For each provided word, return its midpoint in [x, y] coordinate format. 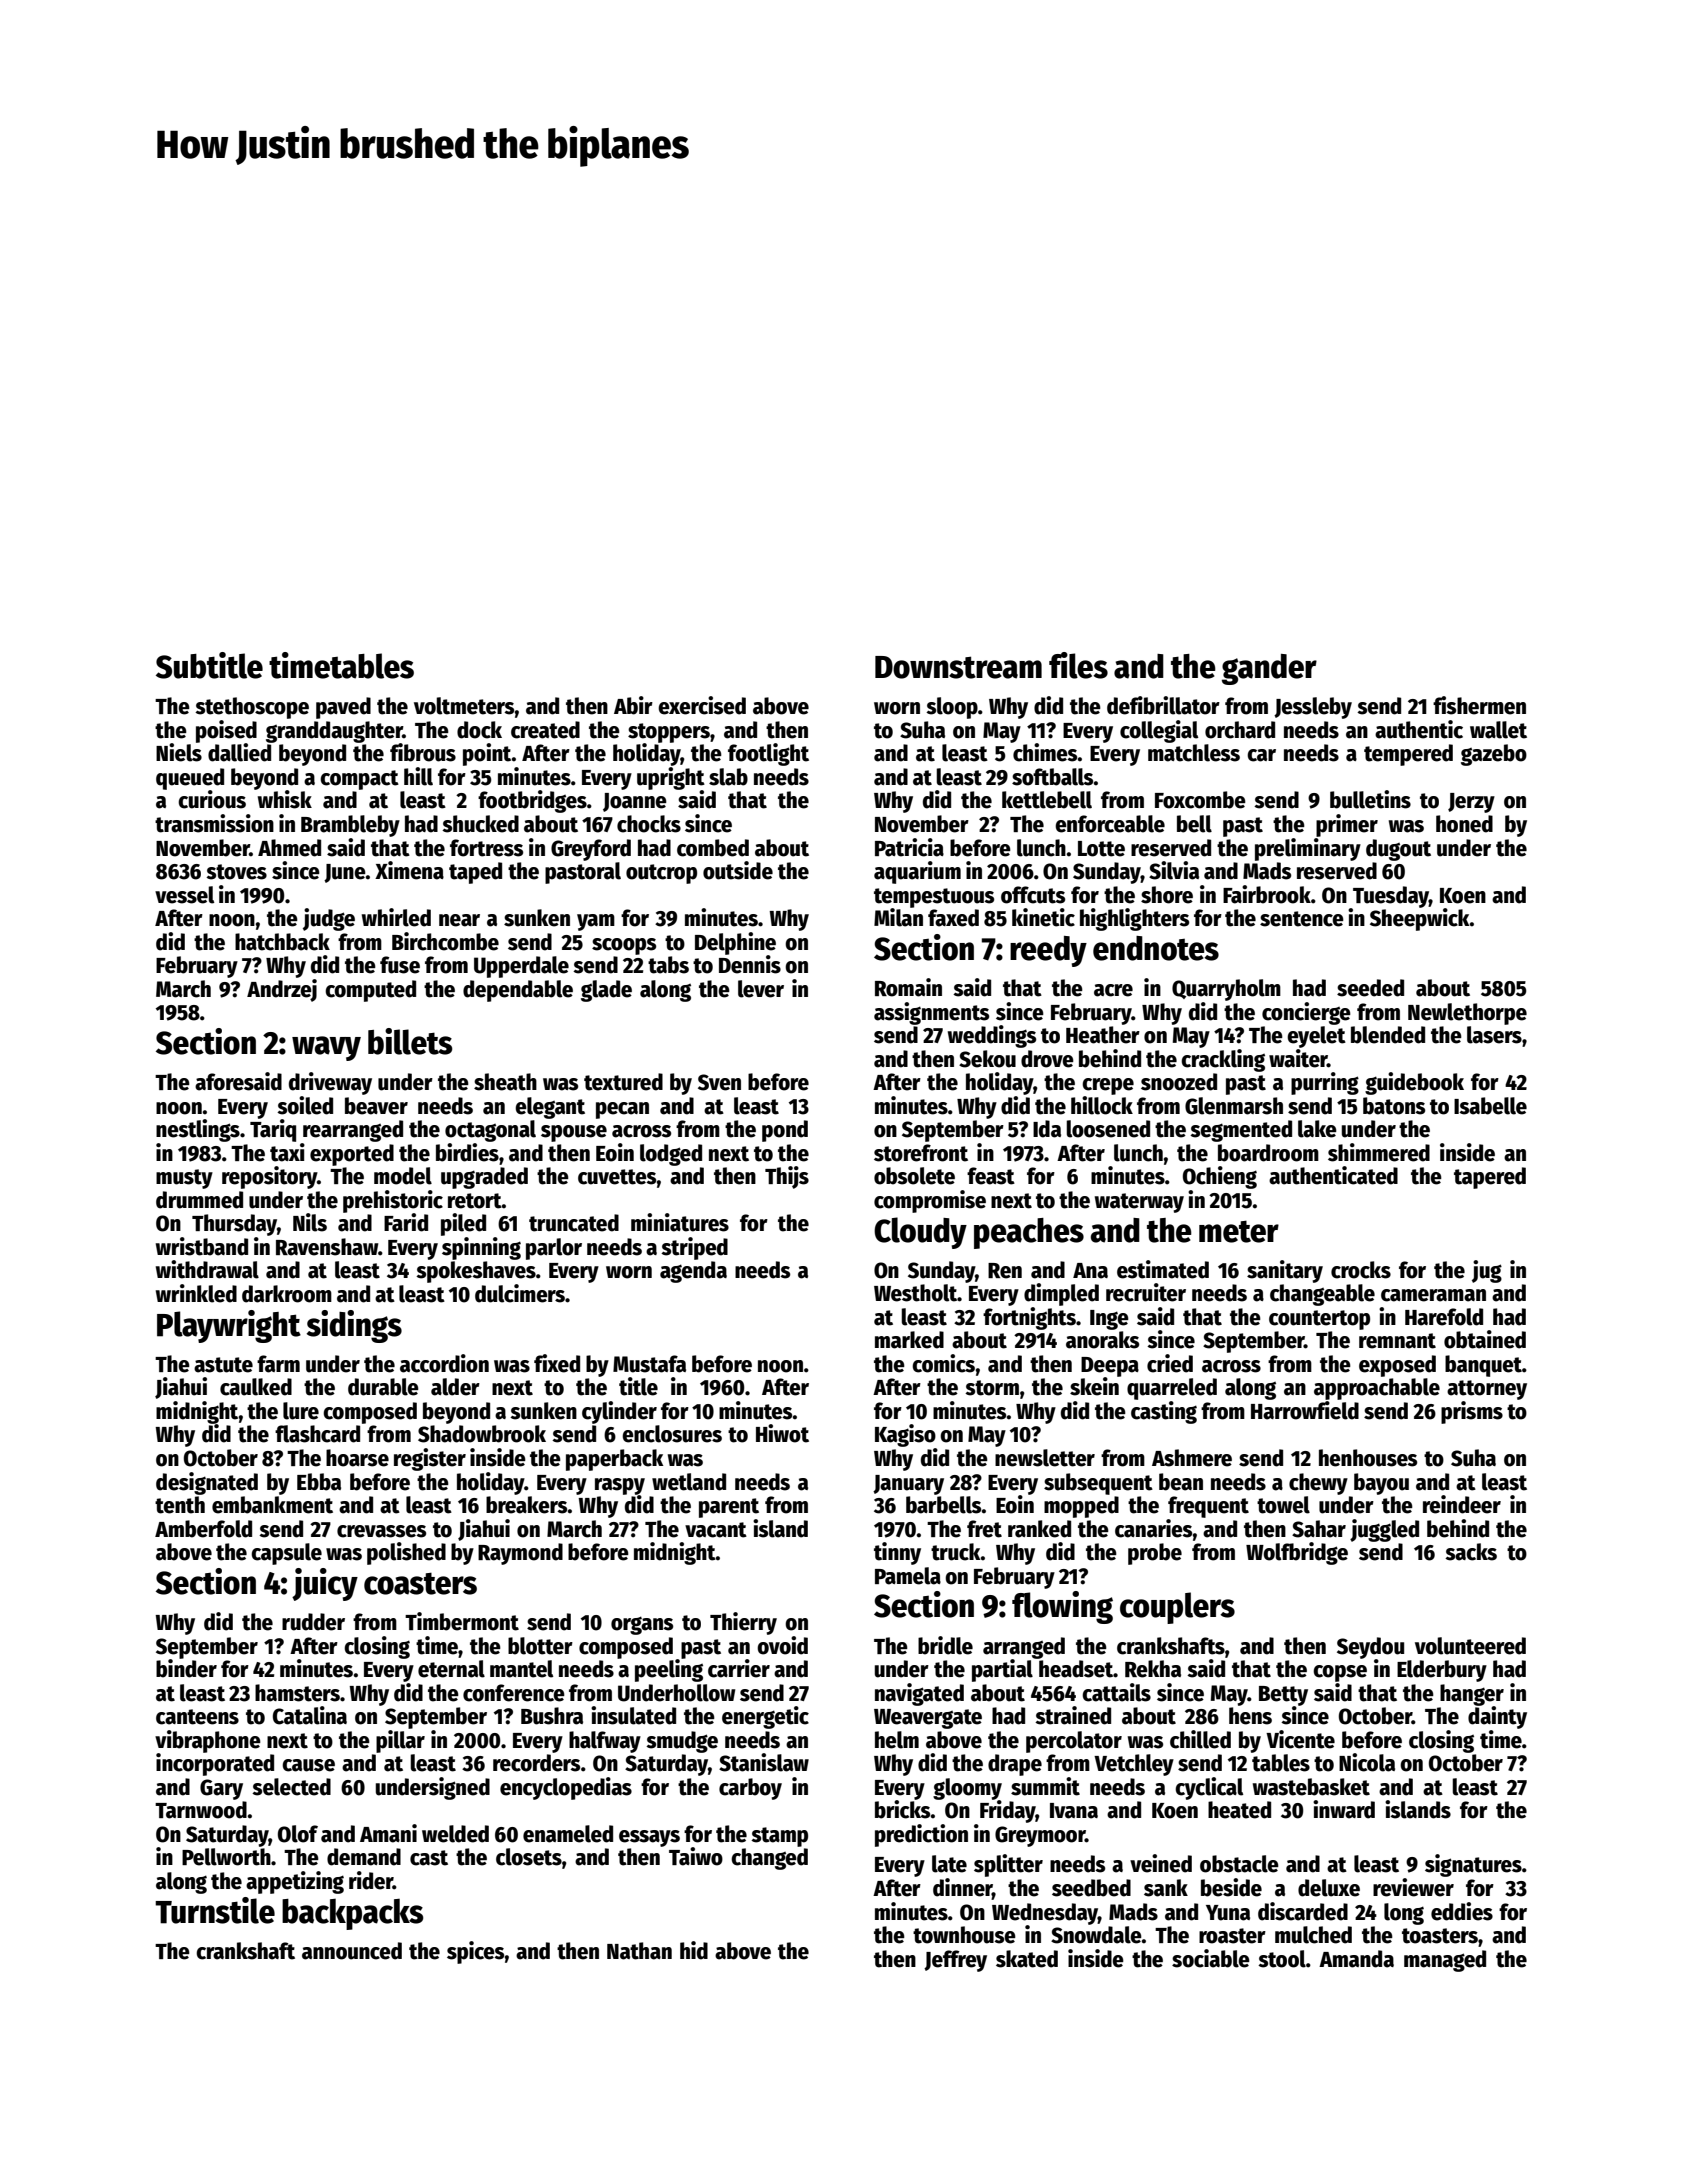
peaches [1029, 1233]
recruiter [1146, 1292]
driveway [330, 1083]
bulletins [1370, 799]
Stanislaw [764, 1762]
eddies [1462, 1911]
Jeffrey [955, 1961]
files [1078, 665]
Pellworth [226, 1857]
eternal [451, 1669]
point [487, 754]
